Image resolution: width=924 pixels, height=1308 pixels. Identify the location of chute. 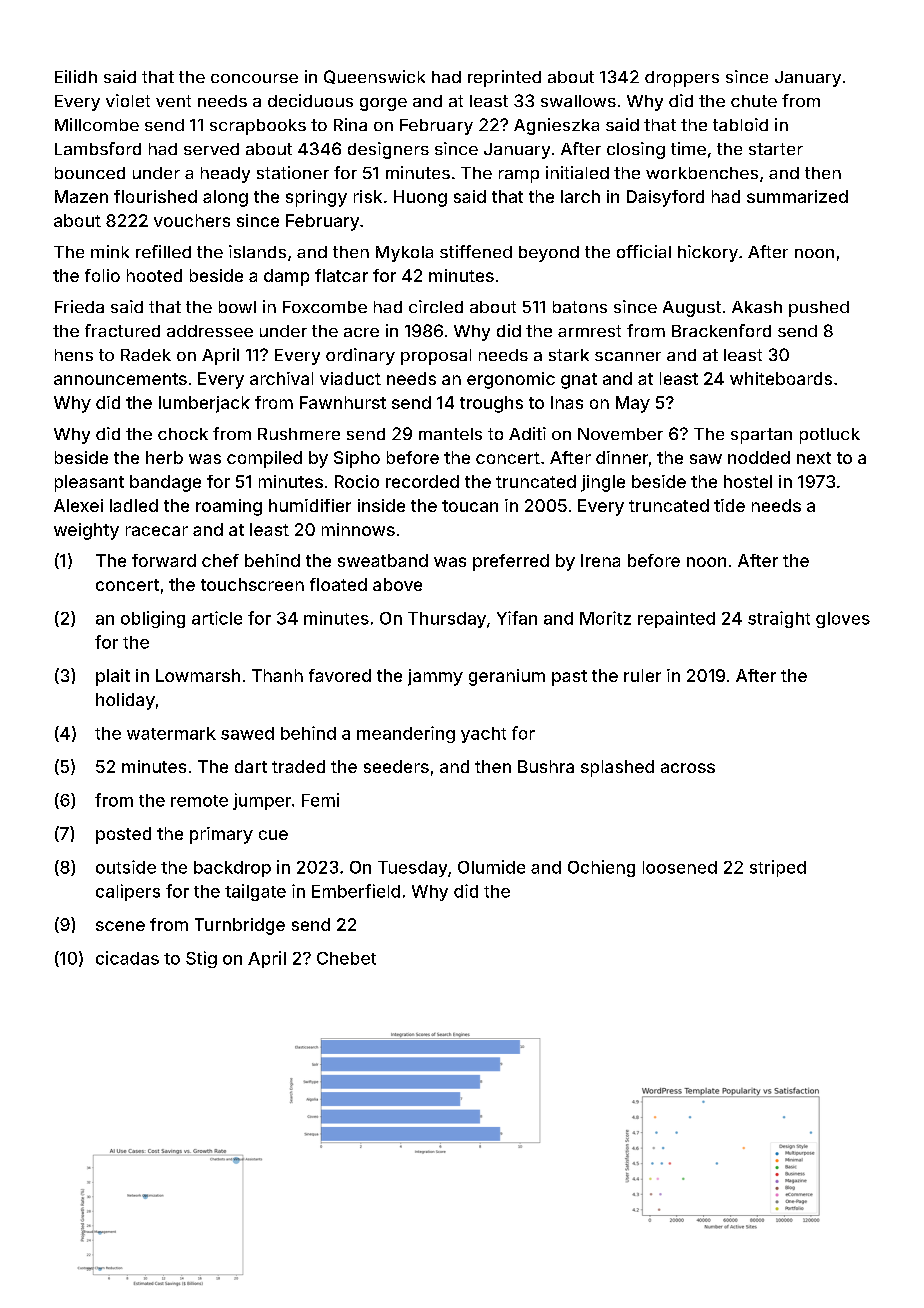
(754, 101).
